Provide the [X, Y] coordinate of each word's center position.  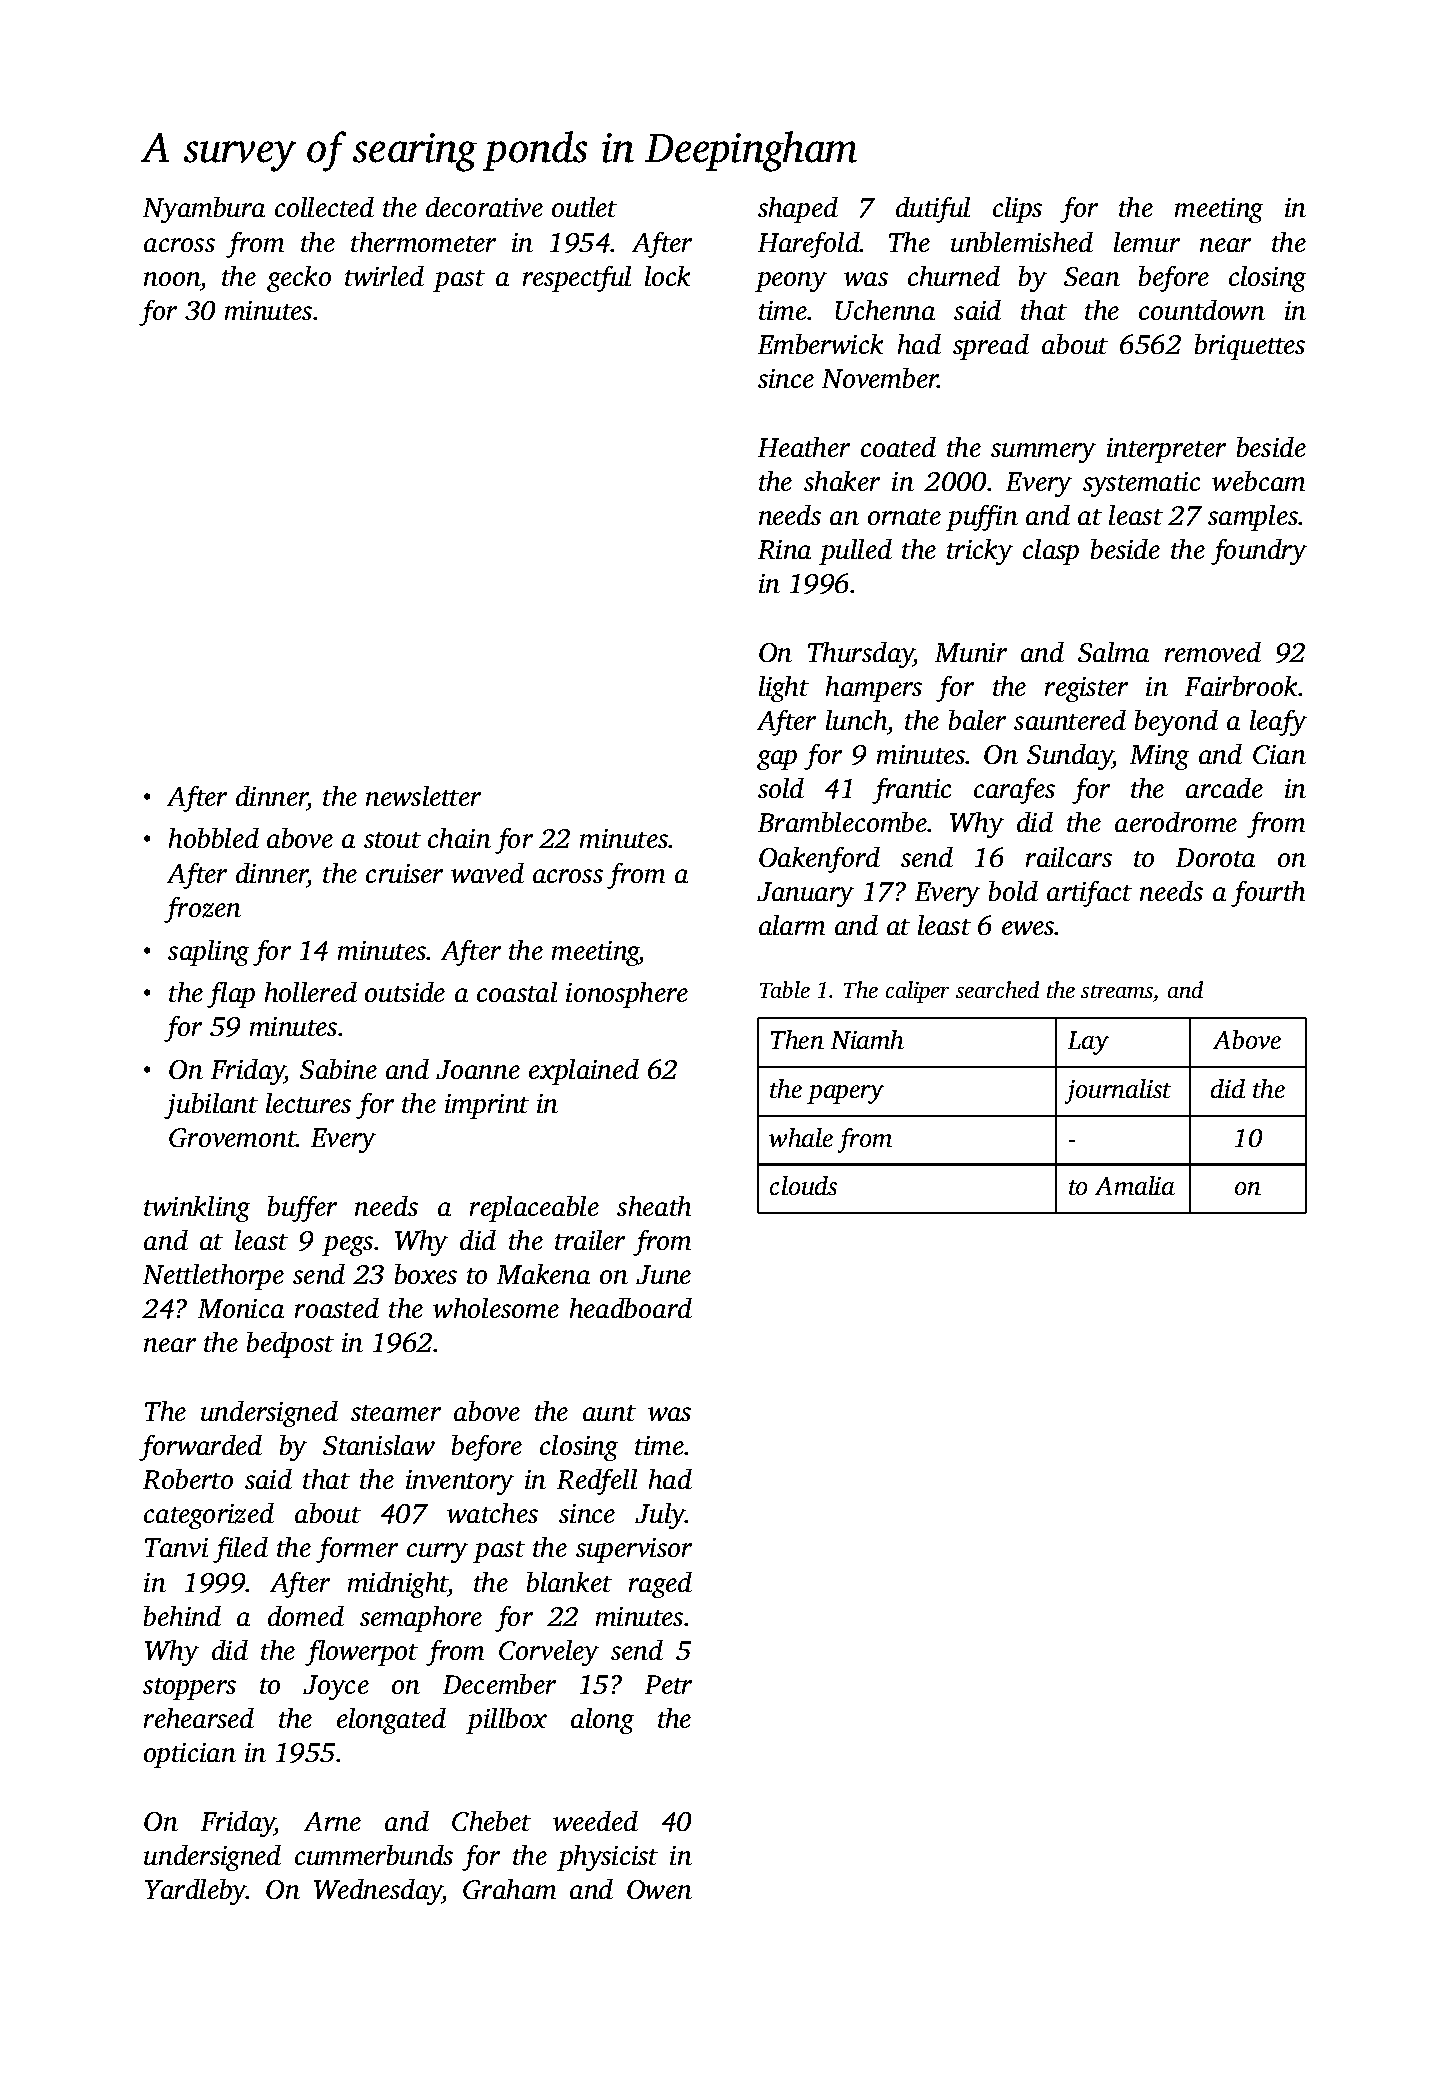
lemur [1147, 242]
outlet [584, 207]
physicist [607, 1858]
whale [801, 1137]
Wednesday [378, 1892]
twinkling [197, 1209]
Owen [659, 1889]
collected [324, 207]
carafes [1014, 791]
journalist [1118, 1091]
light [784, 689]
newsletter [423, 796]
